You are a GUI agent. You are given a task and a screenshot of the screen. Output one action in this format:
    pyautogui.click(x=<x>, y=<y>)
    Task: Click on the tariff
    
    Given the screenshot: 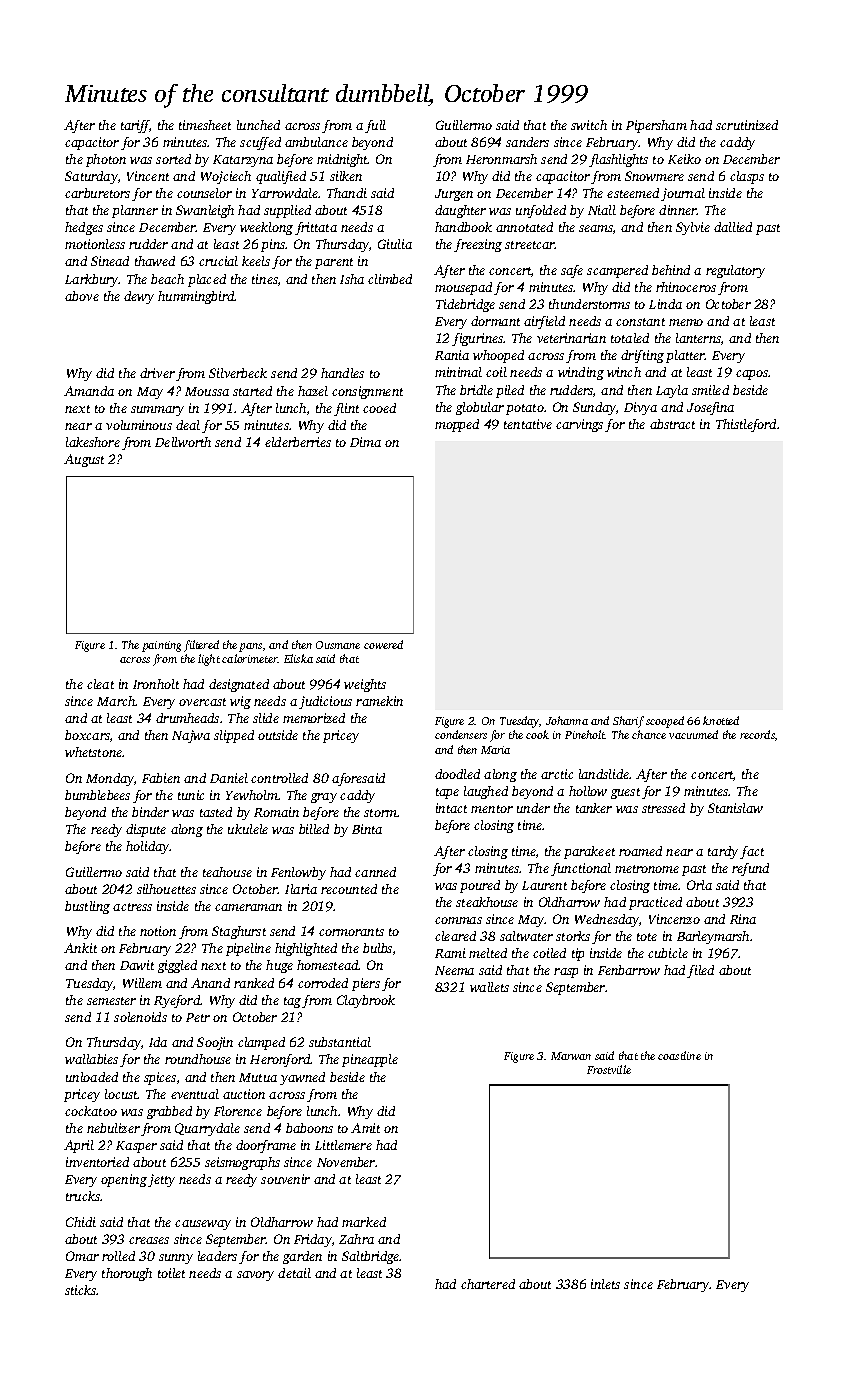 What is the action you would take?
    pyautogui.click(x=135, y=126)
